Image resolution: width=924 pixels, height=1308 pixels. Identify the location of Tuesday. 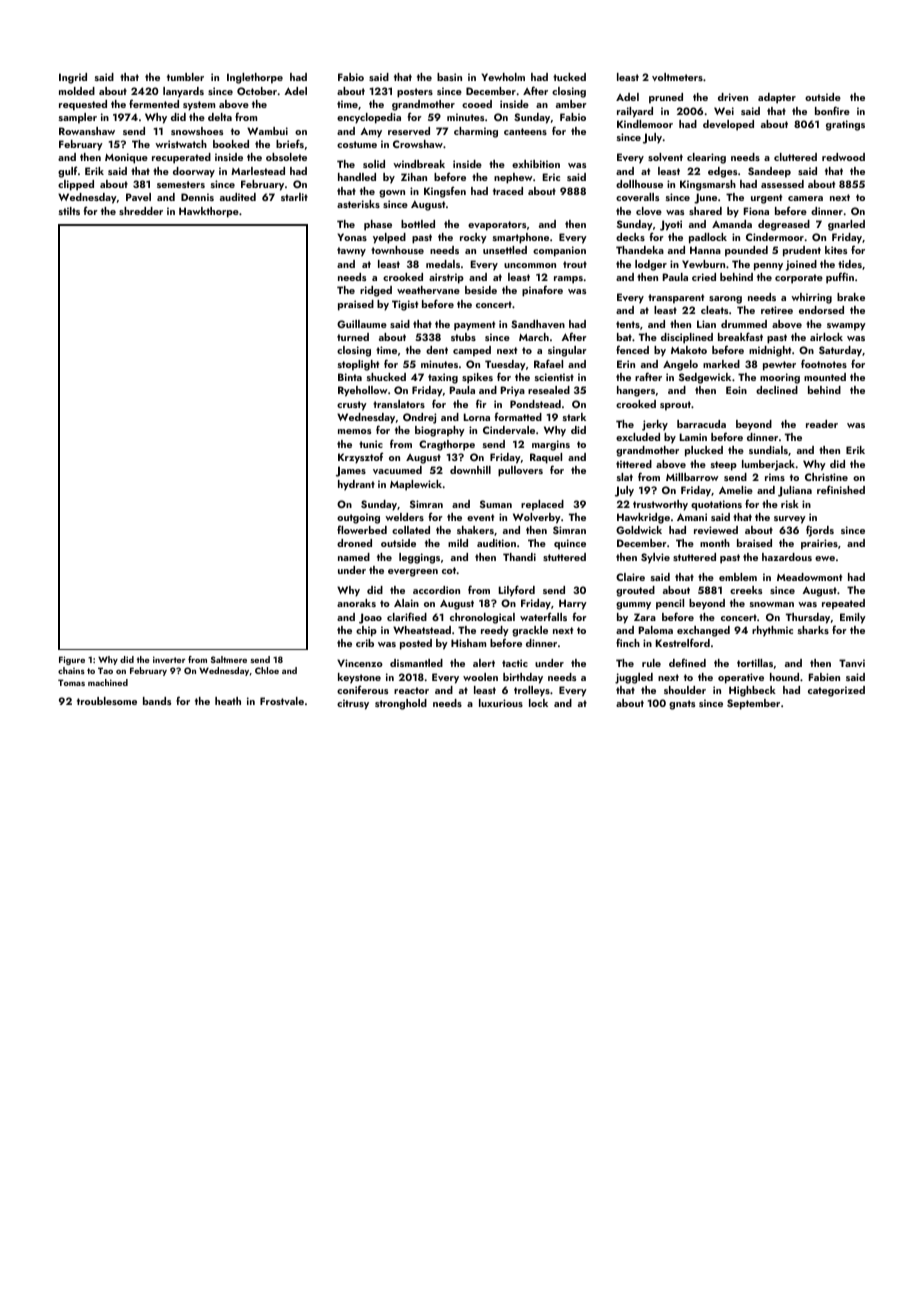
(505, 365).
